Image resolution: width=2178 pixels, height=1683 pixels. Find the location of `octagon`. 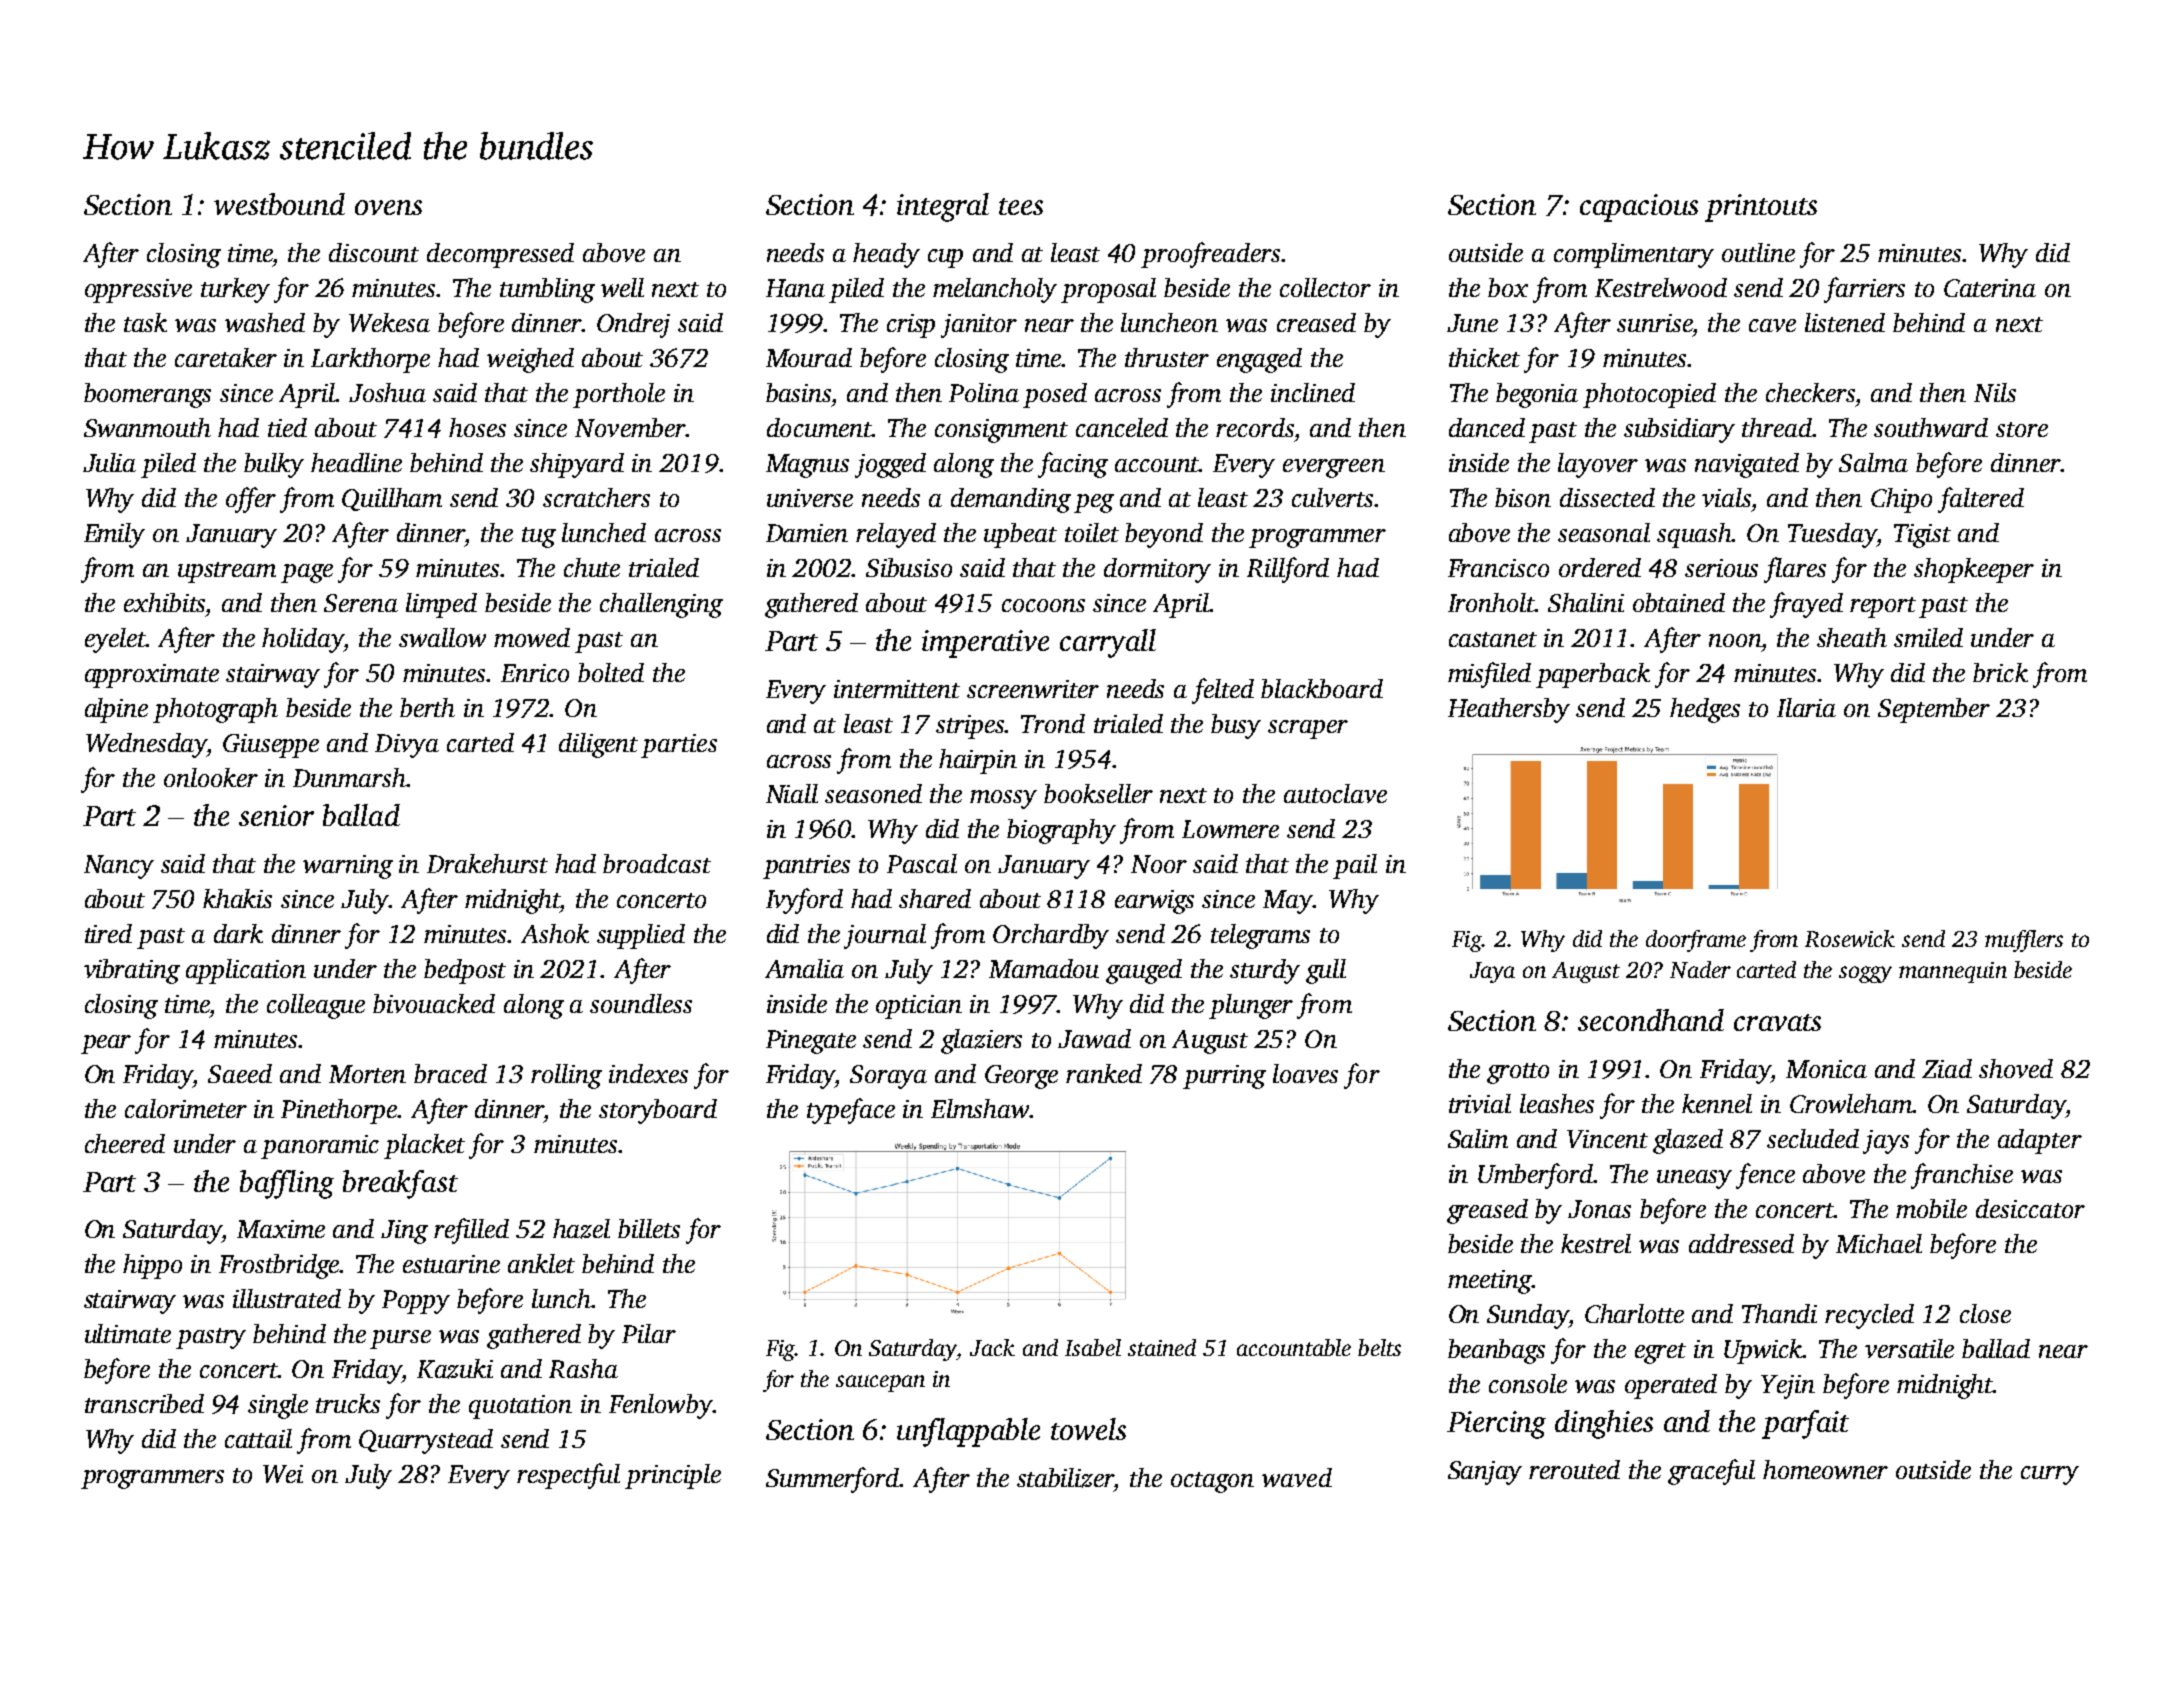

octagon is located at coordinates (1212, 1482).
